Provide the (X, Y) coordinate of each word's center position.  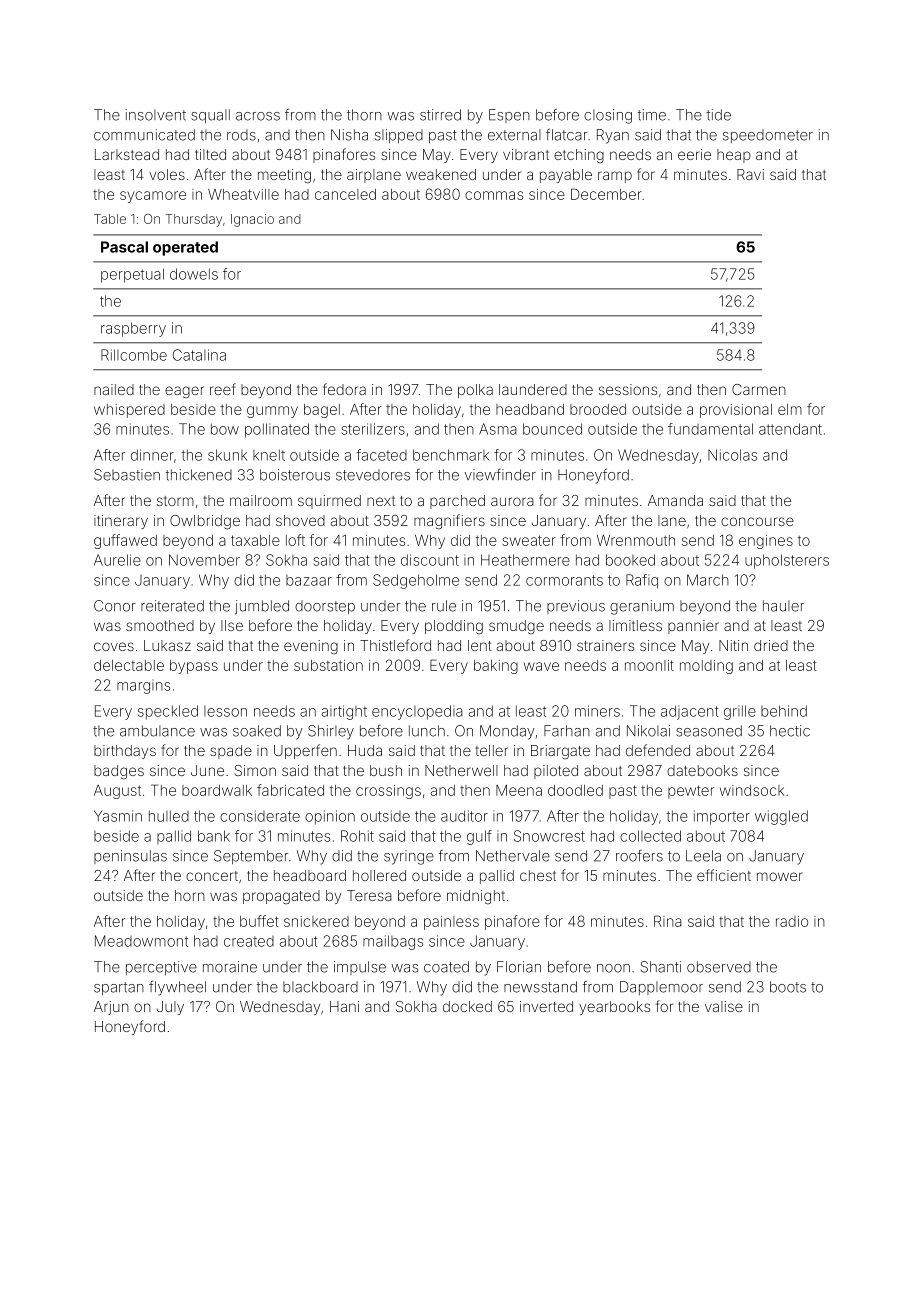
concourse (757, 521)
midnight (476, 897)
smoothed (160, 625)
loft (295, 540)
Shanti (661, 967)
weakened (441, 174)
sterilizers (373, 429)
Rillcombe (134, 355)
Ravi (750, 174)
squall (210, 116)
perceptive (161, 968)
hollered (379, 875)
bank (214, 836)
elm (790, 409)
